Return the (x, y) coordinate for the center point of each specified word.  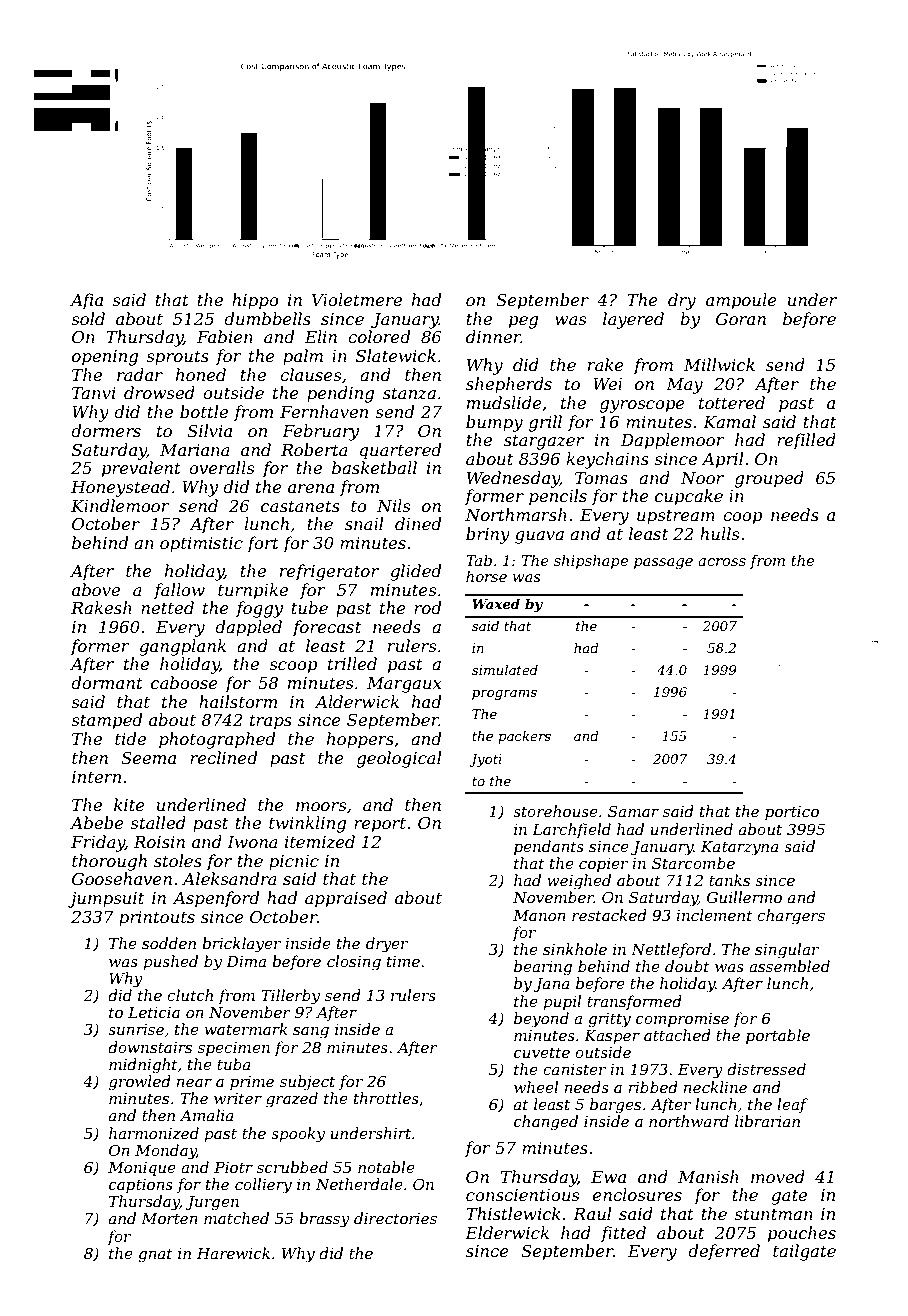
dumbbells (267, 318)
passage (663, 564)
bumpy (494, 423)
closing (354, 963)
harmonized (154, 1133)
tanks (729, 880)
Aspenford (216, 899)
